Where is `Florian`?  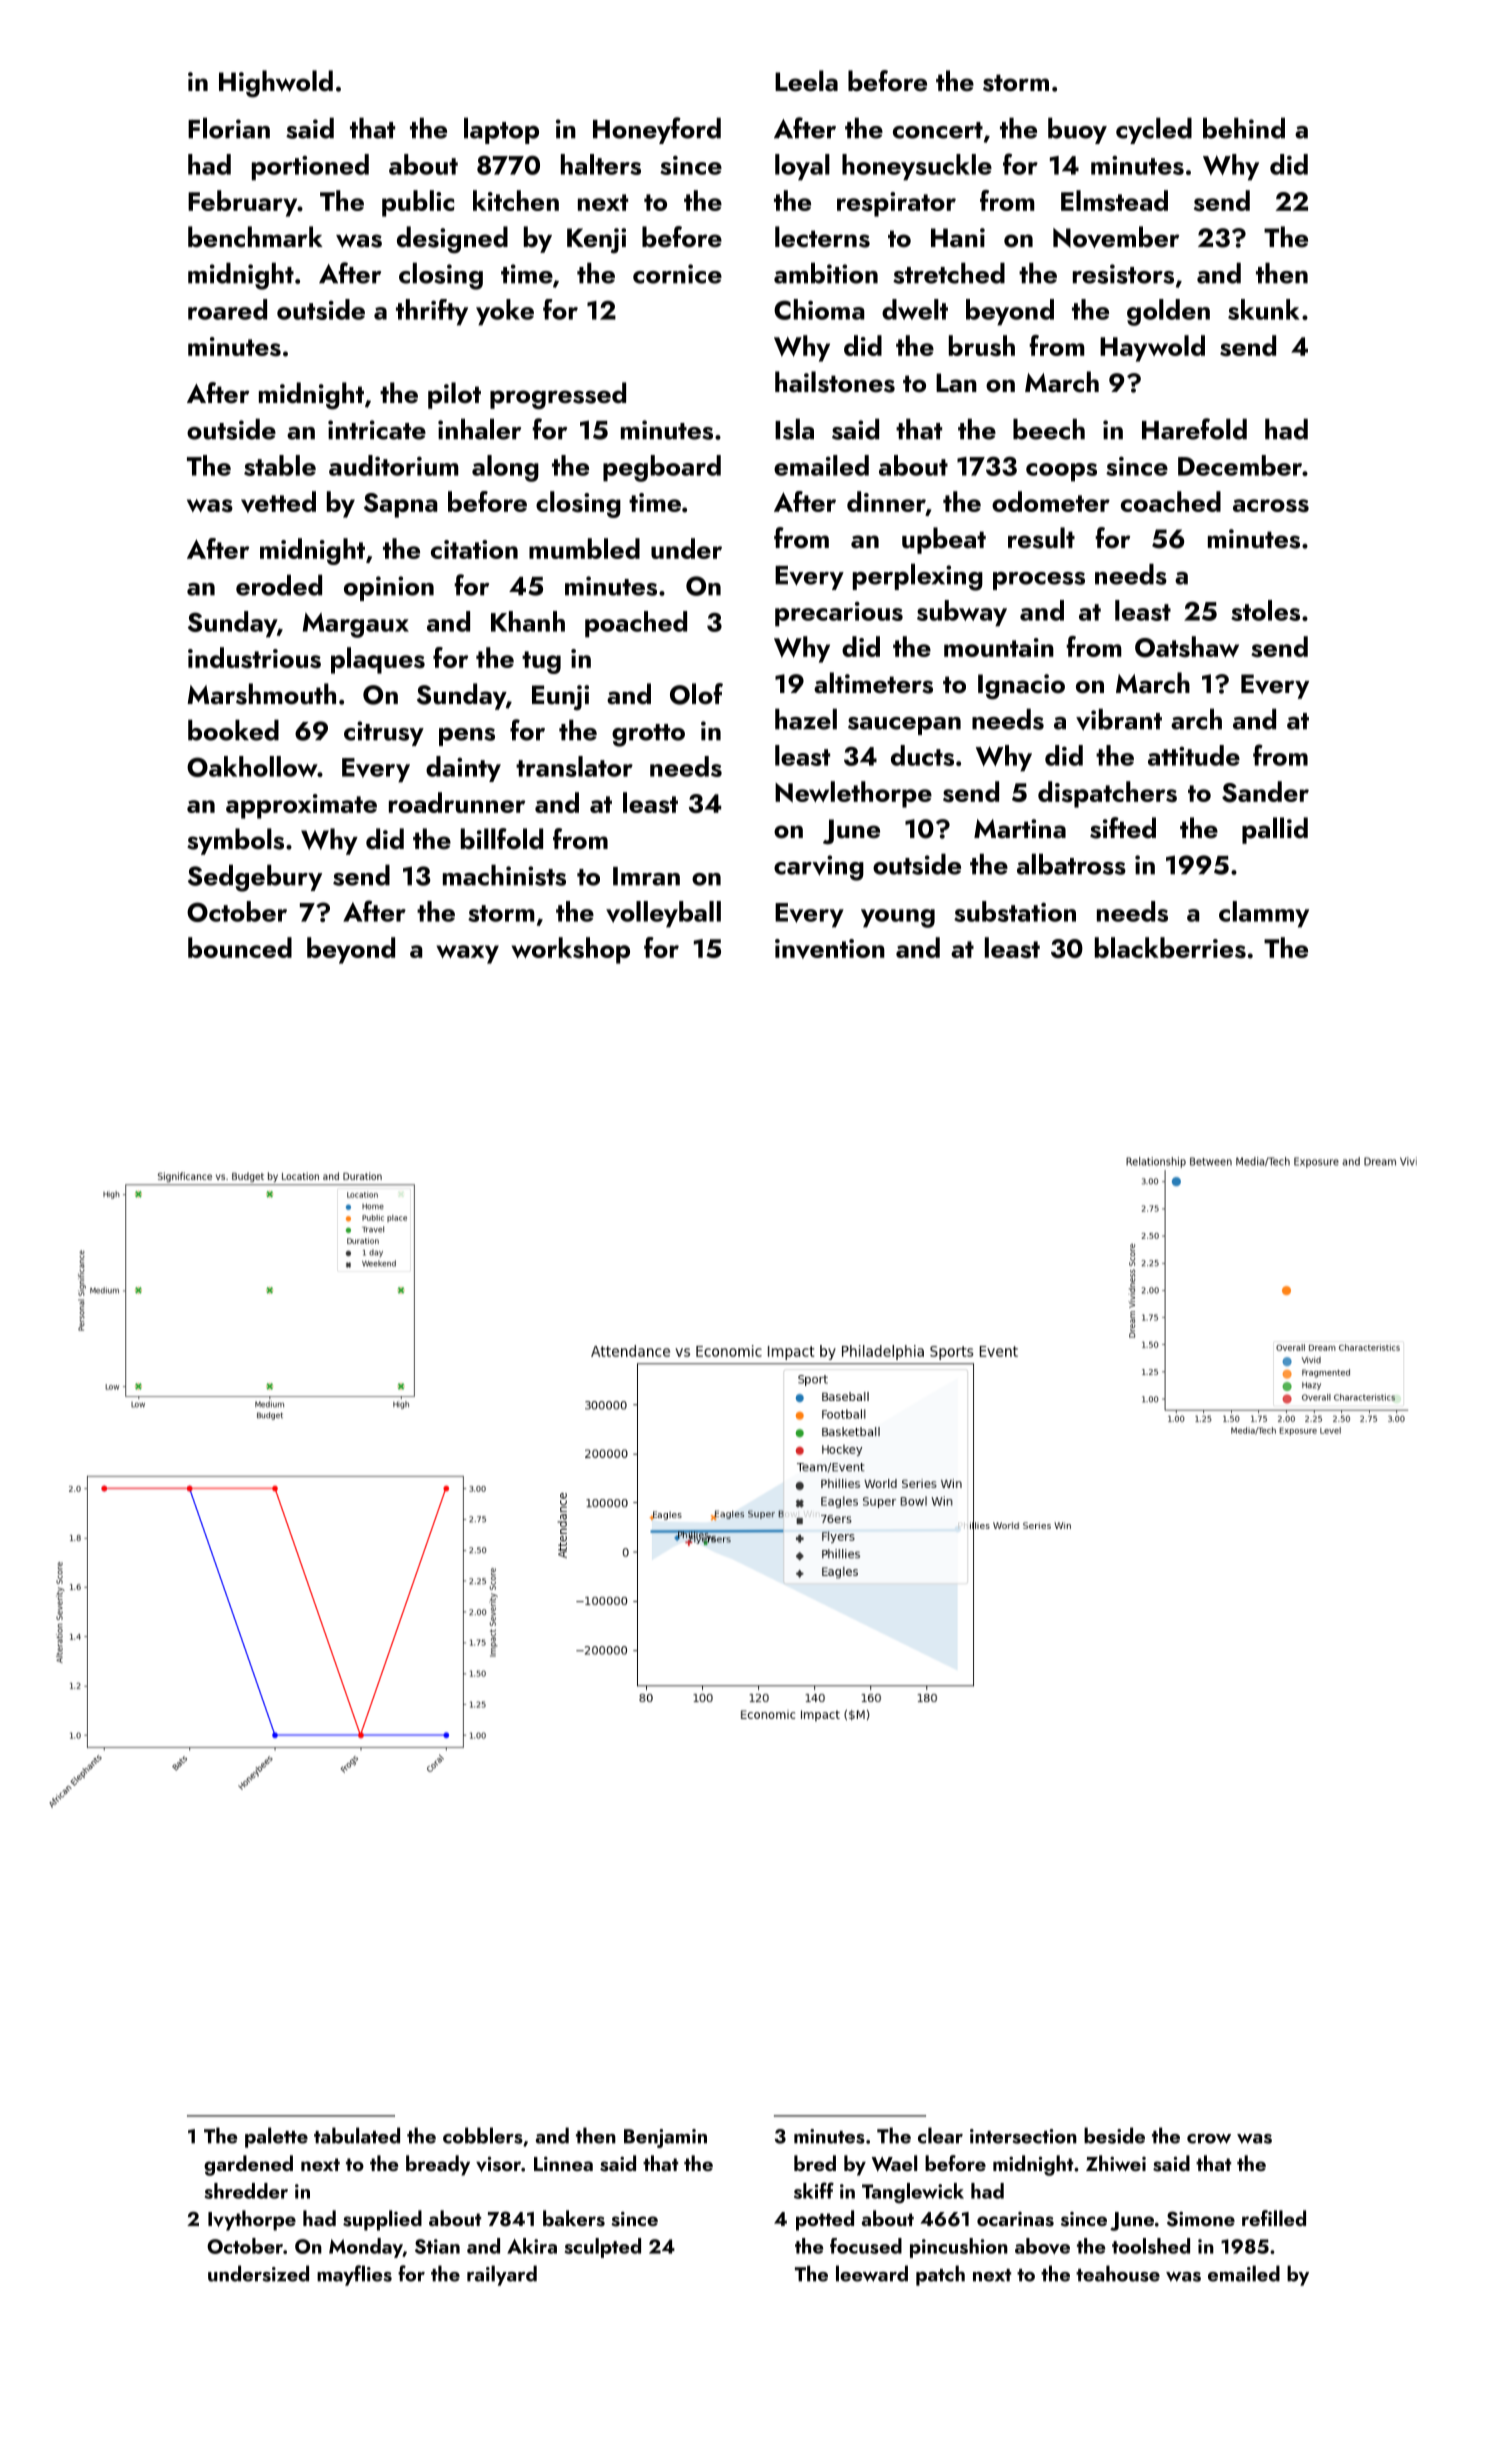
Florian is located at coordinates (229, 128).
